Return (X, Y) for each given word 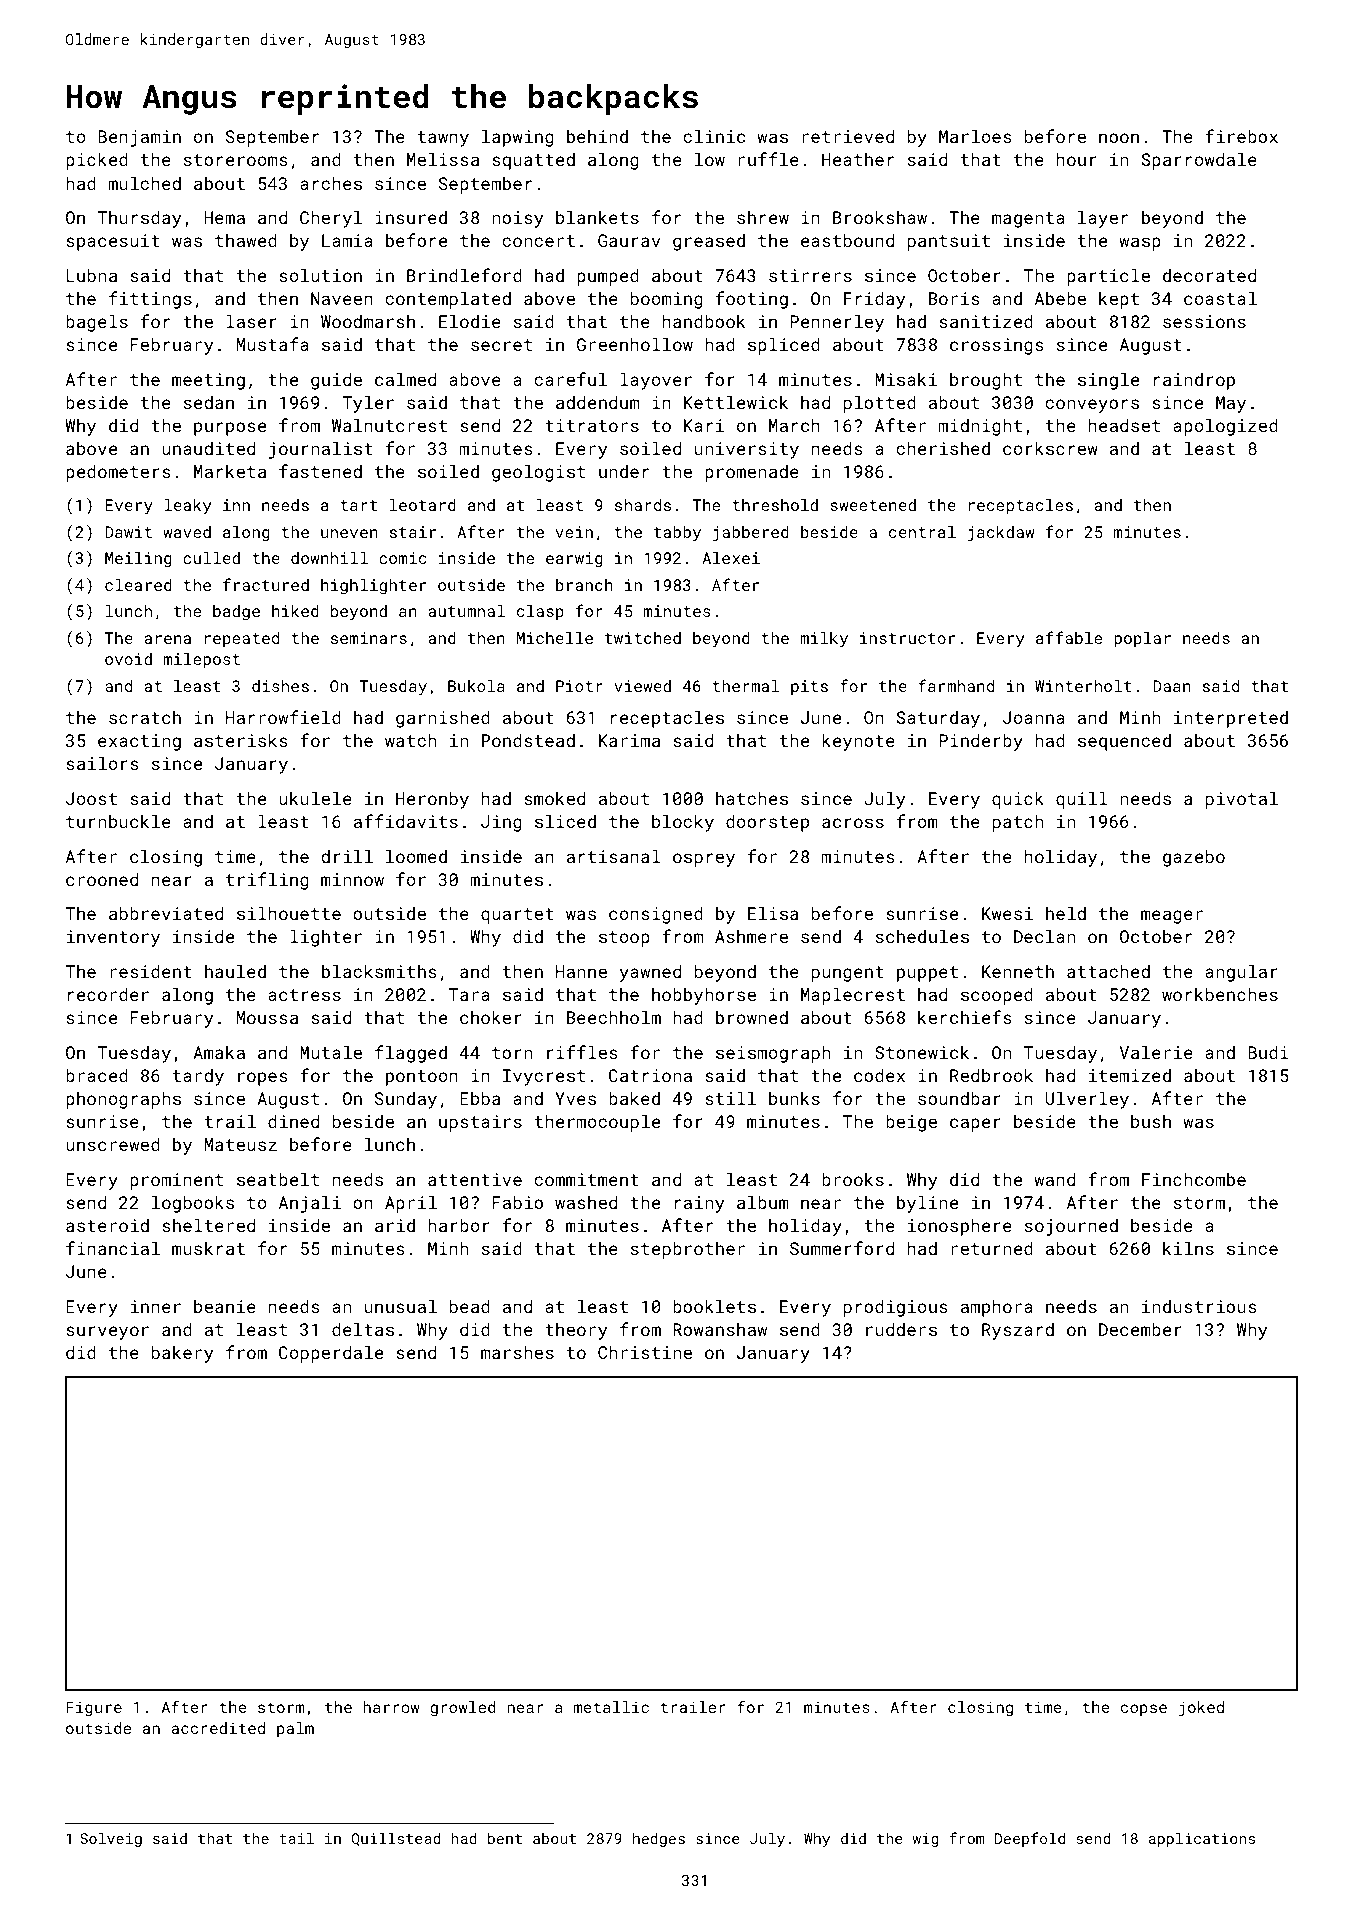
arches (331, 183)
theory (576, 1331)
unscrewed (113, 1144)
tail (296, 1838)
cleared (138, 585)
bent (505, 1838)
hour (1077, 159)
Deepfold (1030, 1839)
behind (597, 136)
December (1140, 1329)
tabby (677, 534)
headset (1124, 425)
